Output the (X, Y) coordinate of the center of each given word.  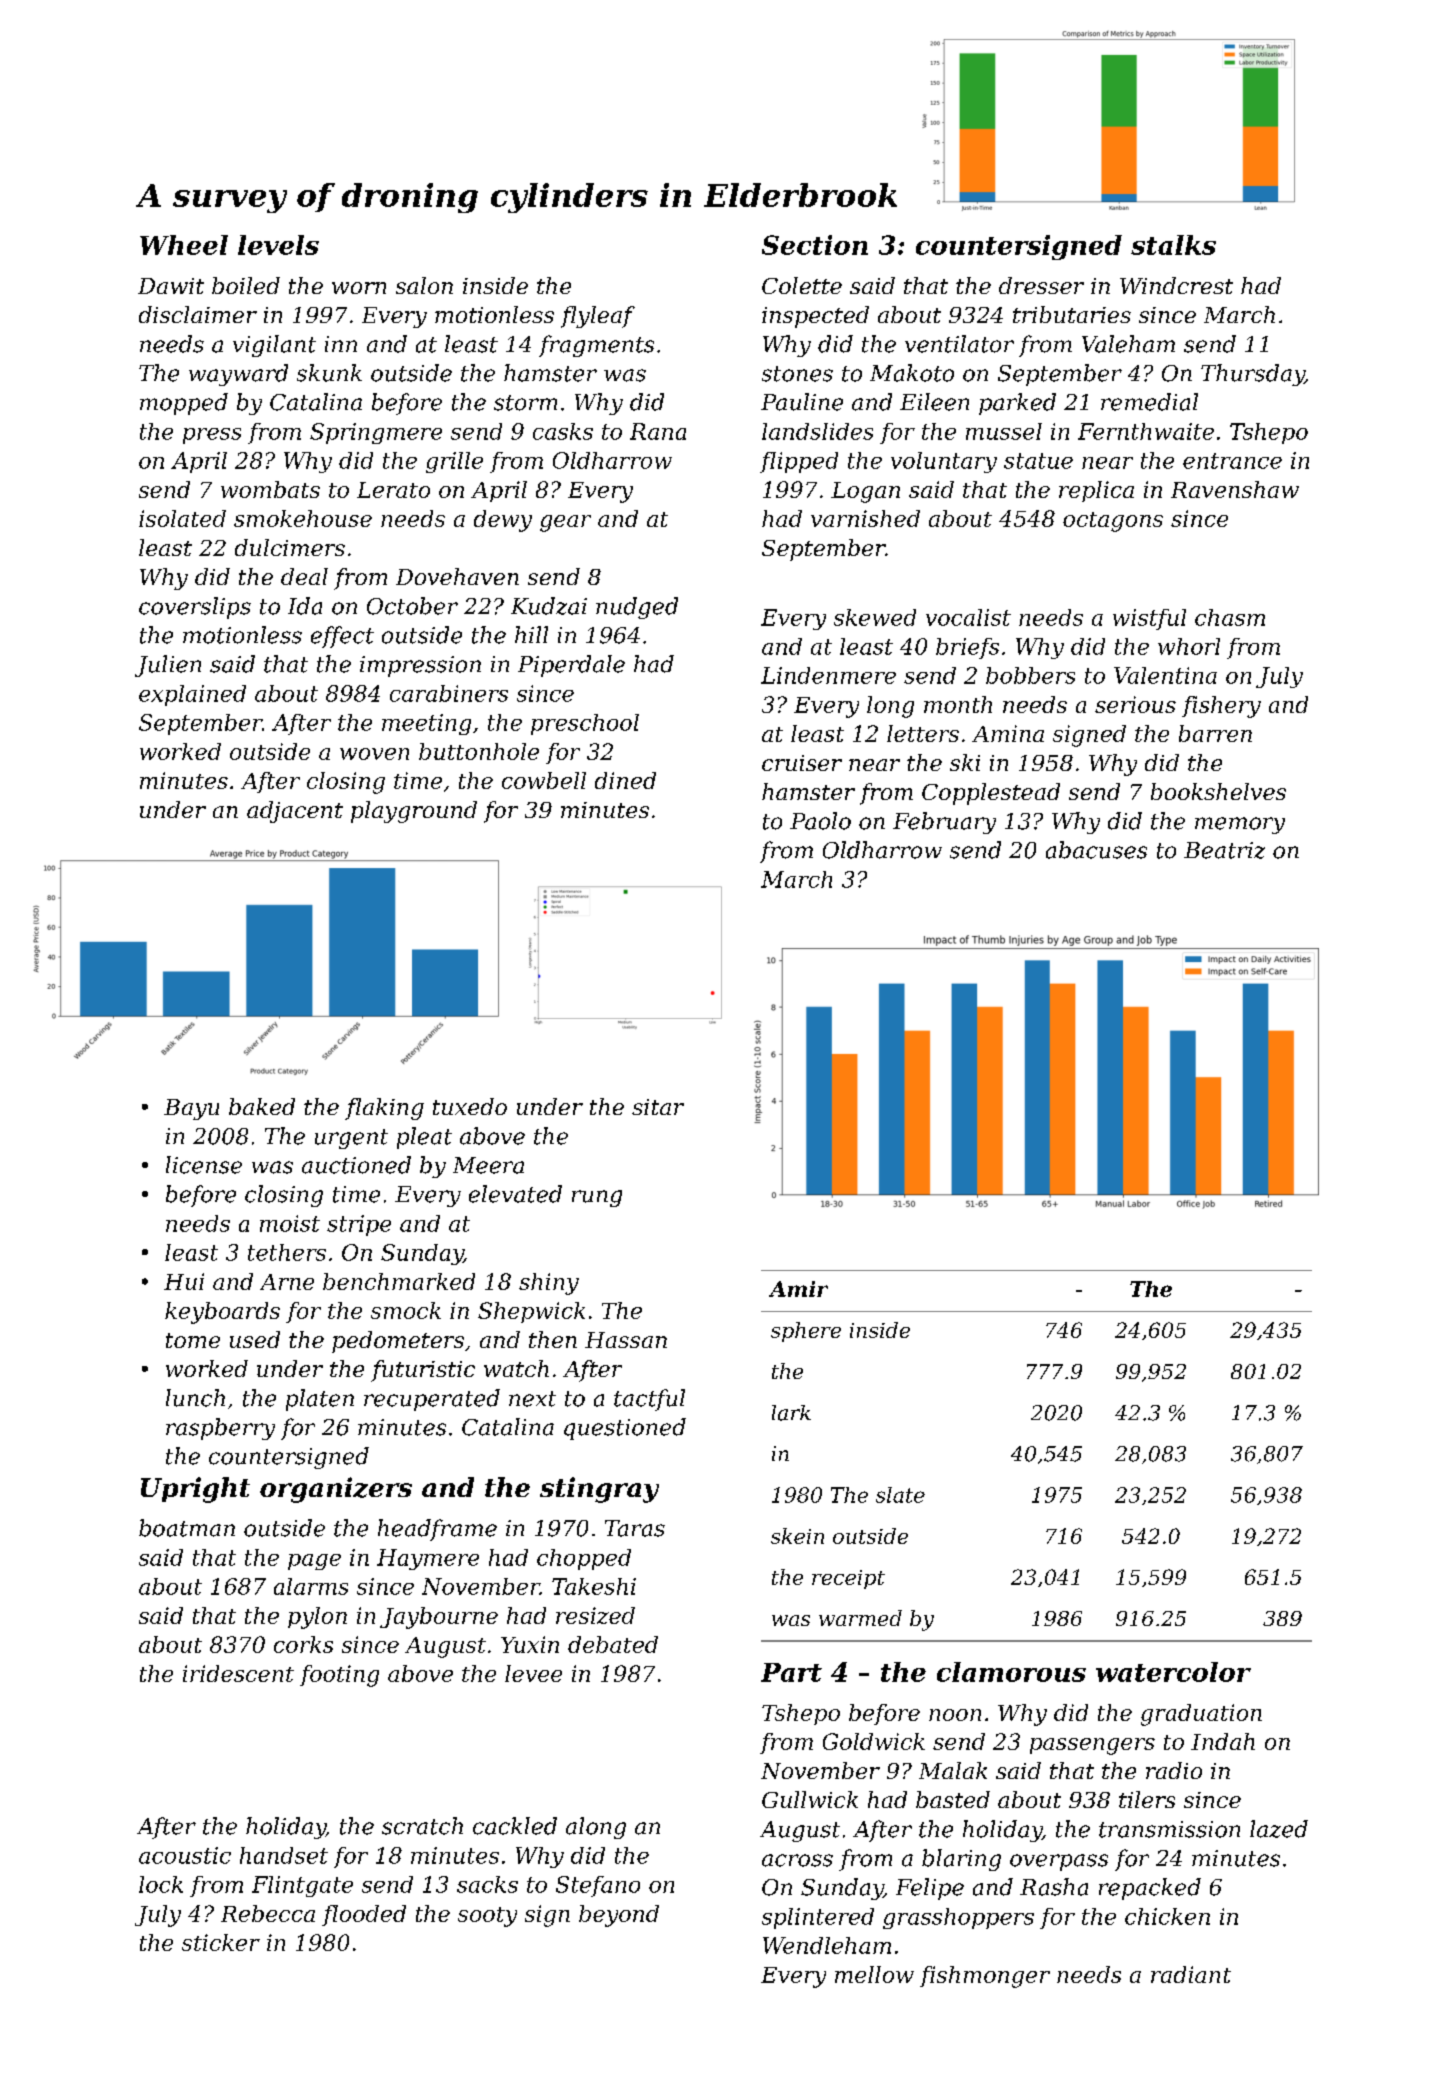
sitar (658, 1107)
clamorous (1011, 1672)
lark (791, 1413)
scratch (422, 1826)
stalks (1173, 245)
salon (424, 285)
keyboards (222, 1313)
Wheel (184, 245)
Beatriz (1224, 850)
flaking (384, 1109)
